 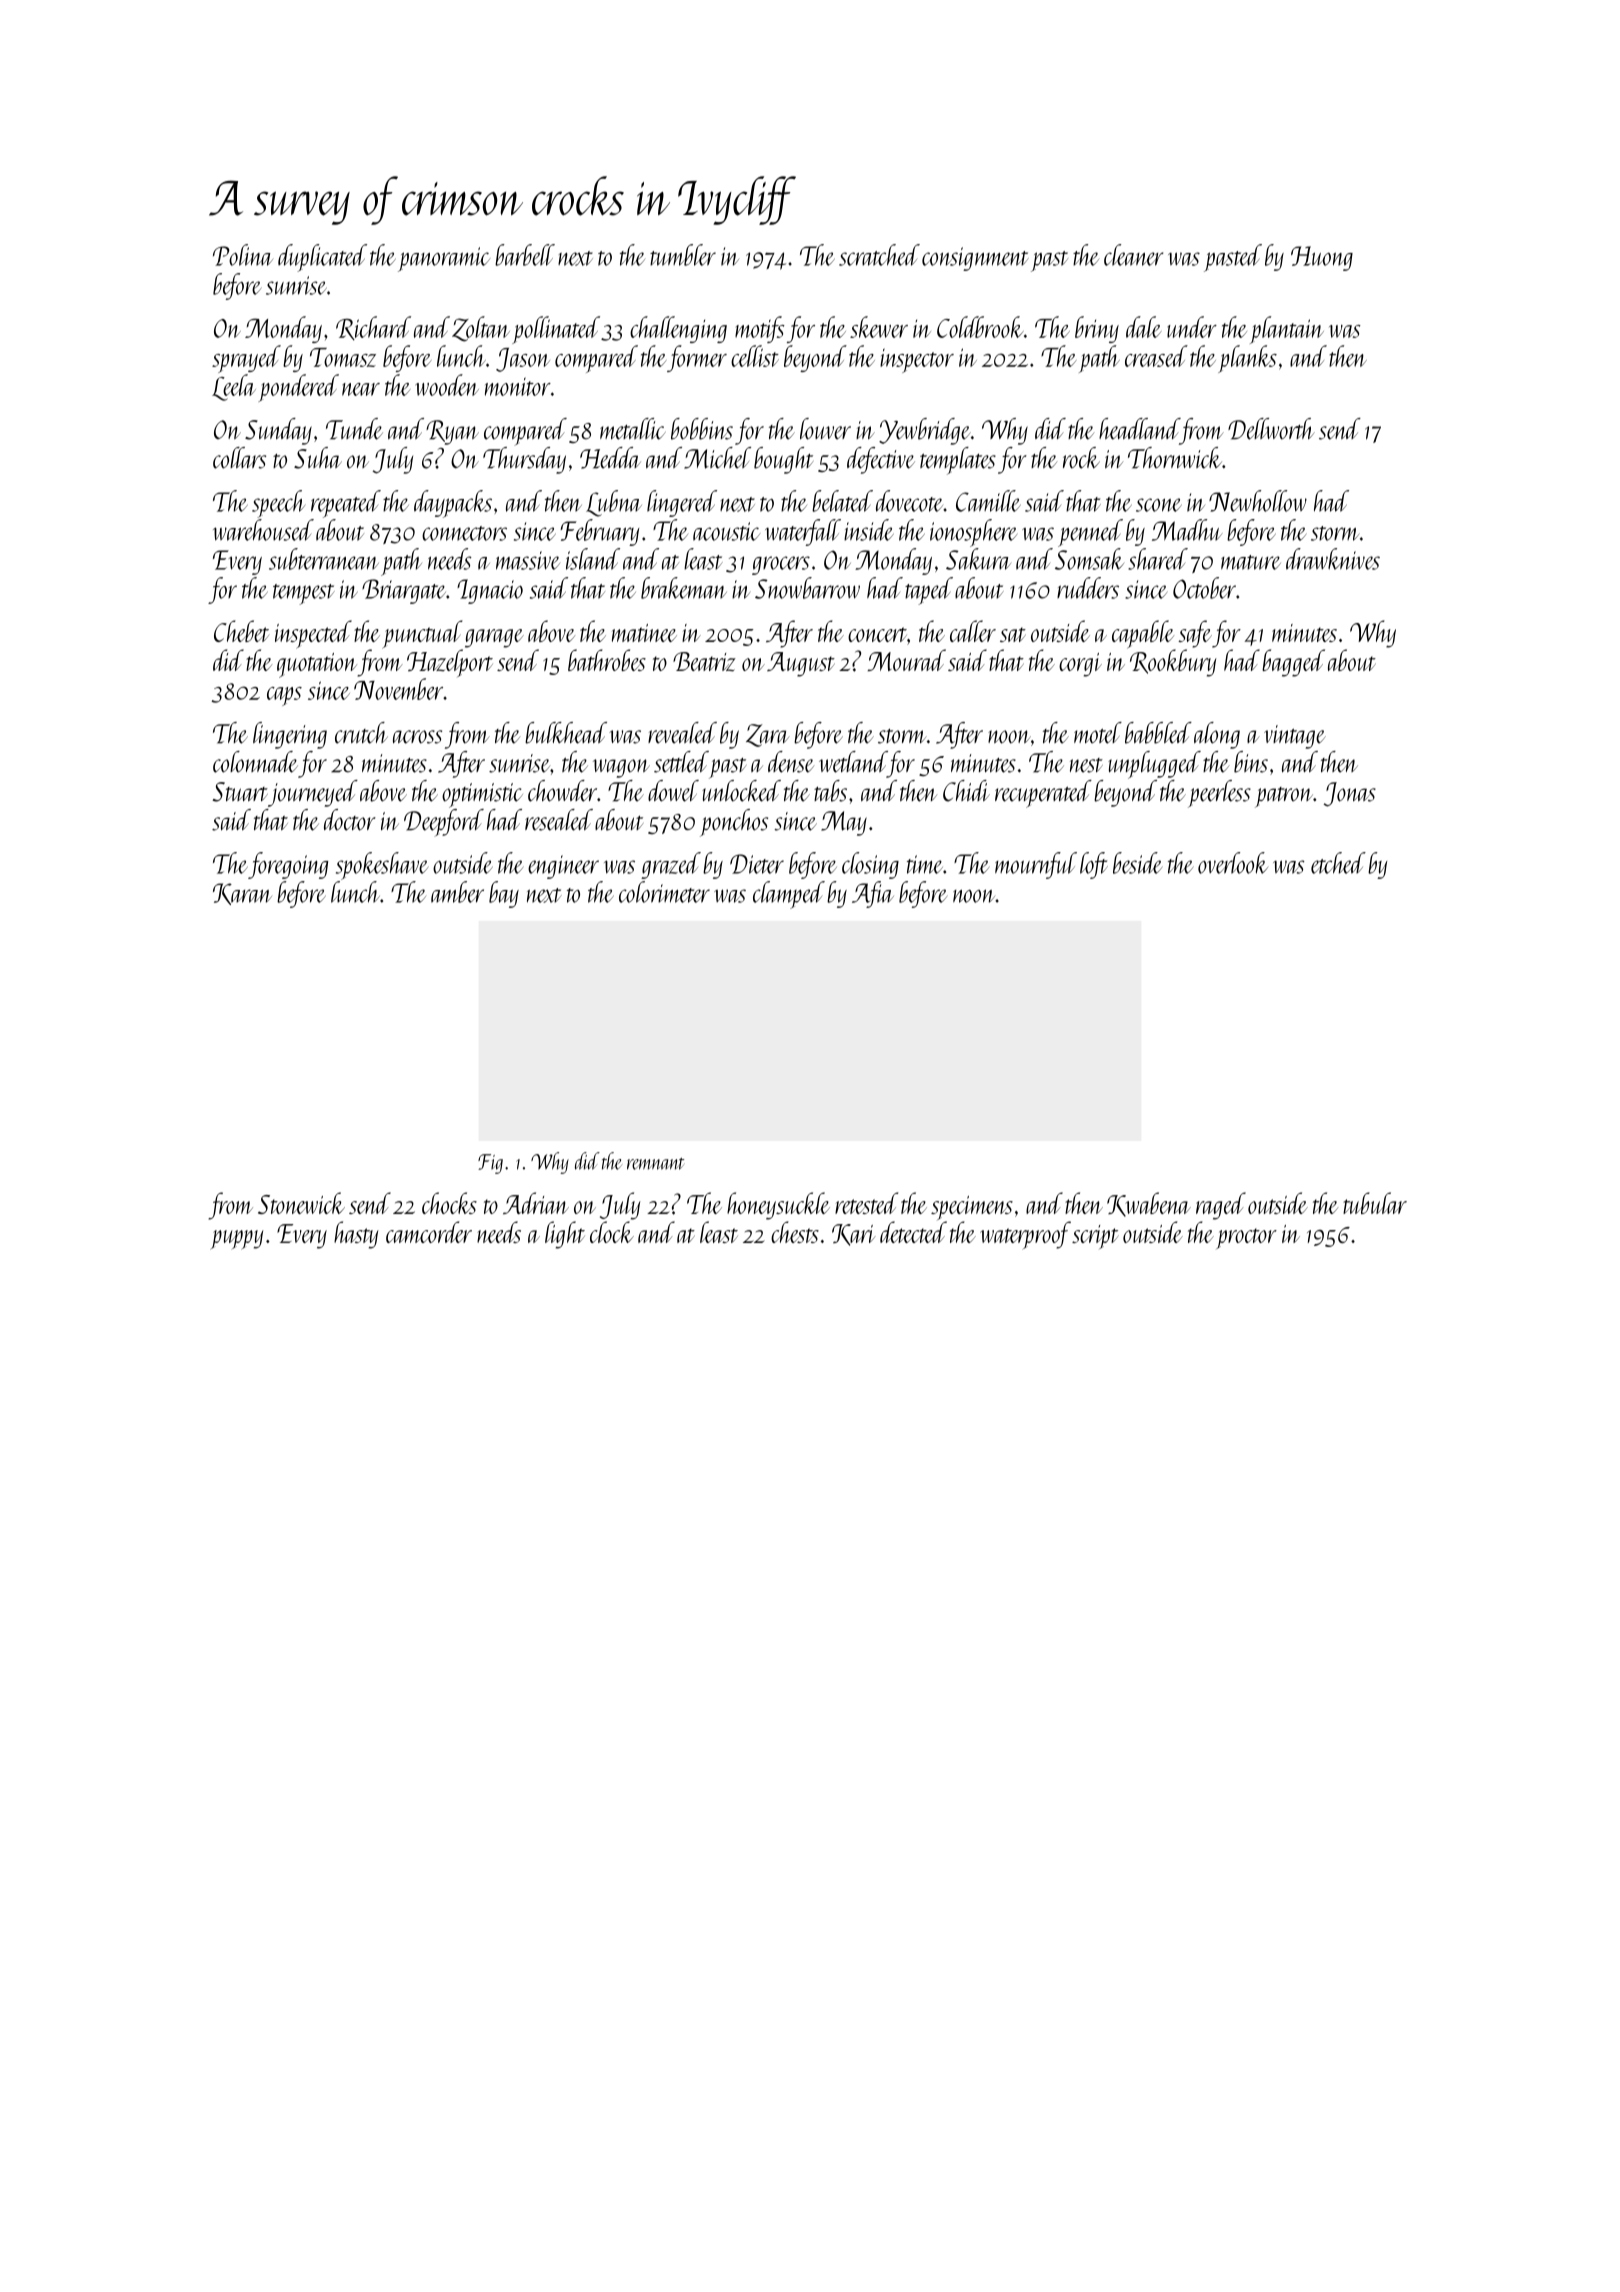 I want to click on caps, so click(x=284, y=696).
